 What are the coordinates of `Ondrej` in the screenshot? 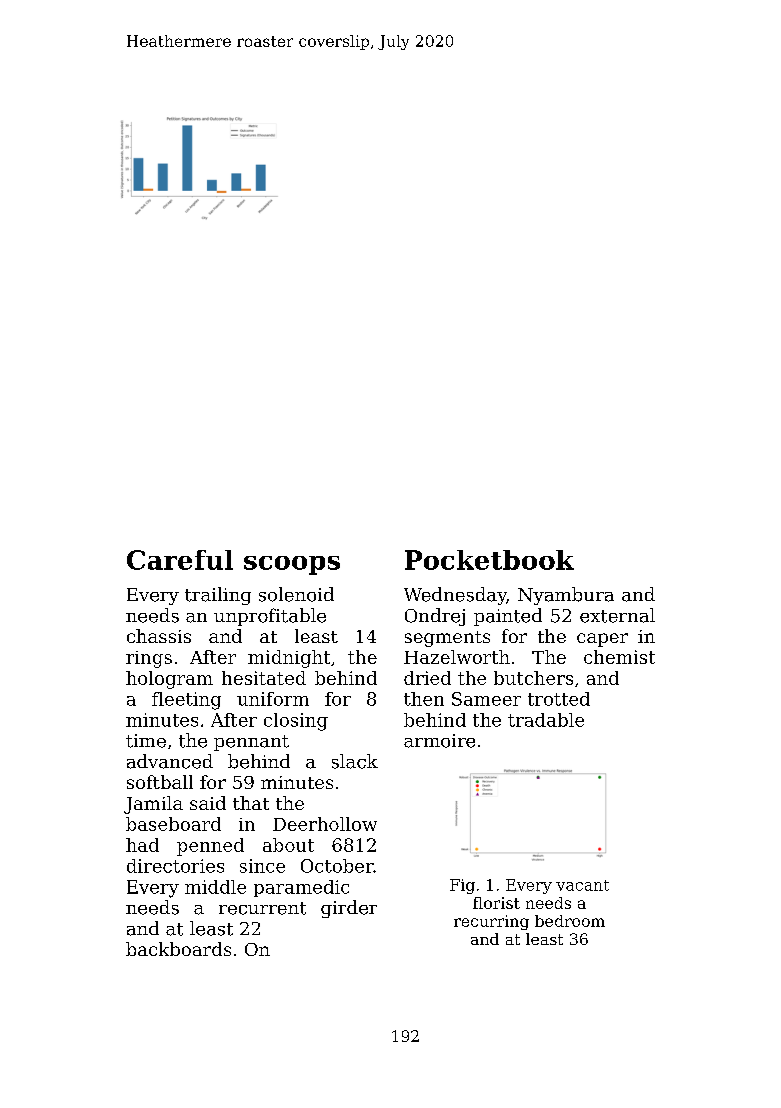 It's located at (435, 617).
